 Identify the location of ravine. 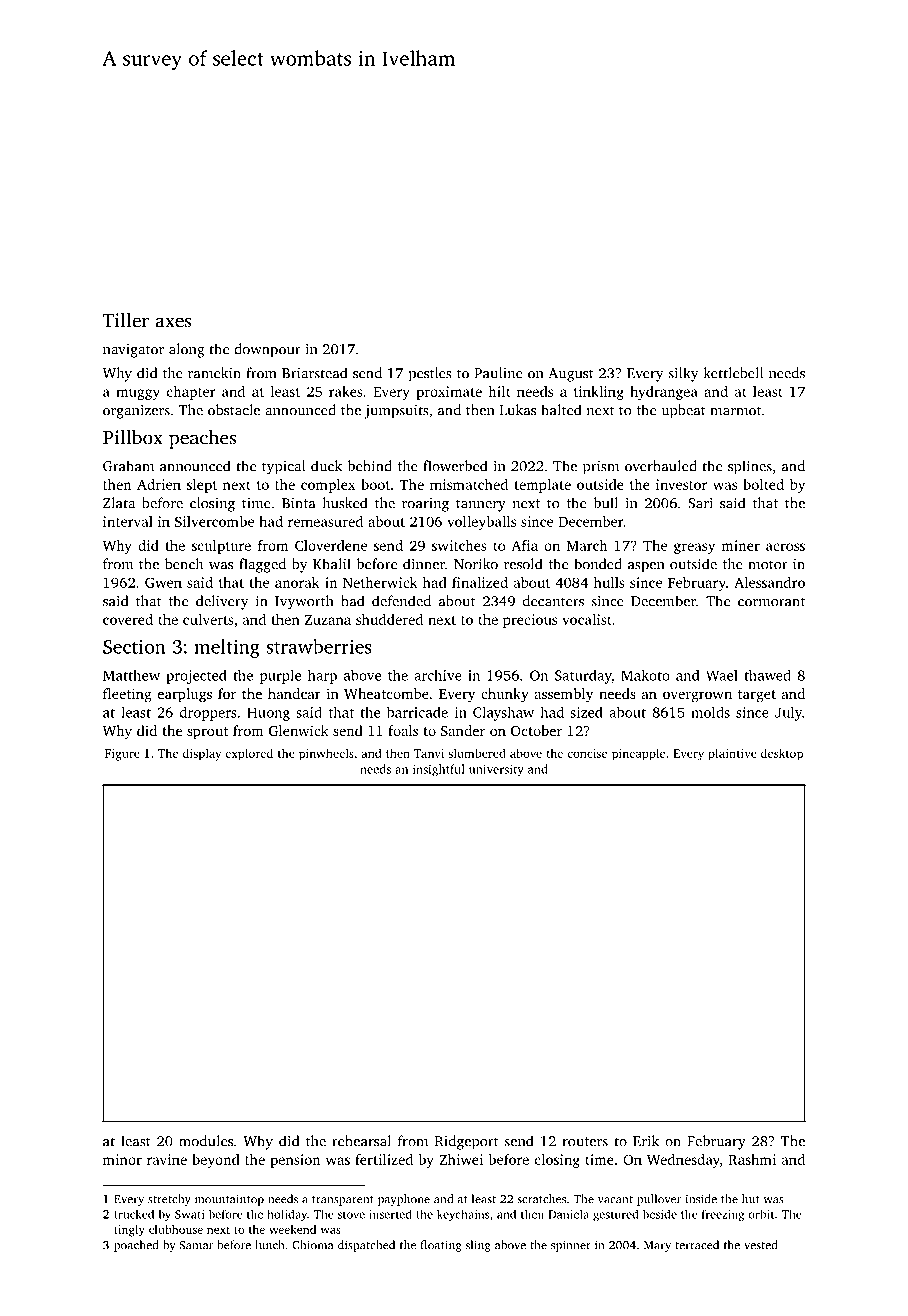
(167, 1159).
